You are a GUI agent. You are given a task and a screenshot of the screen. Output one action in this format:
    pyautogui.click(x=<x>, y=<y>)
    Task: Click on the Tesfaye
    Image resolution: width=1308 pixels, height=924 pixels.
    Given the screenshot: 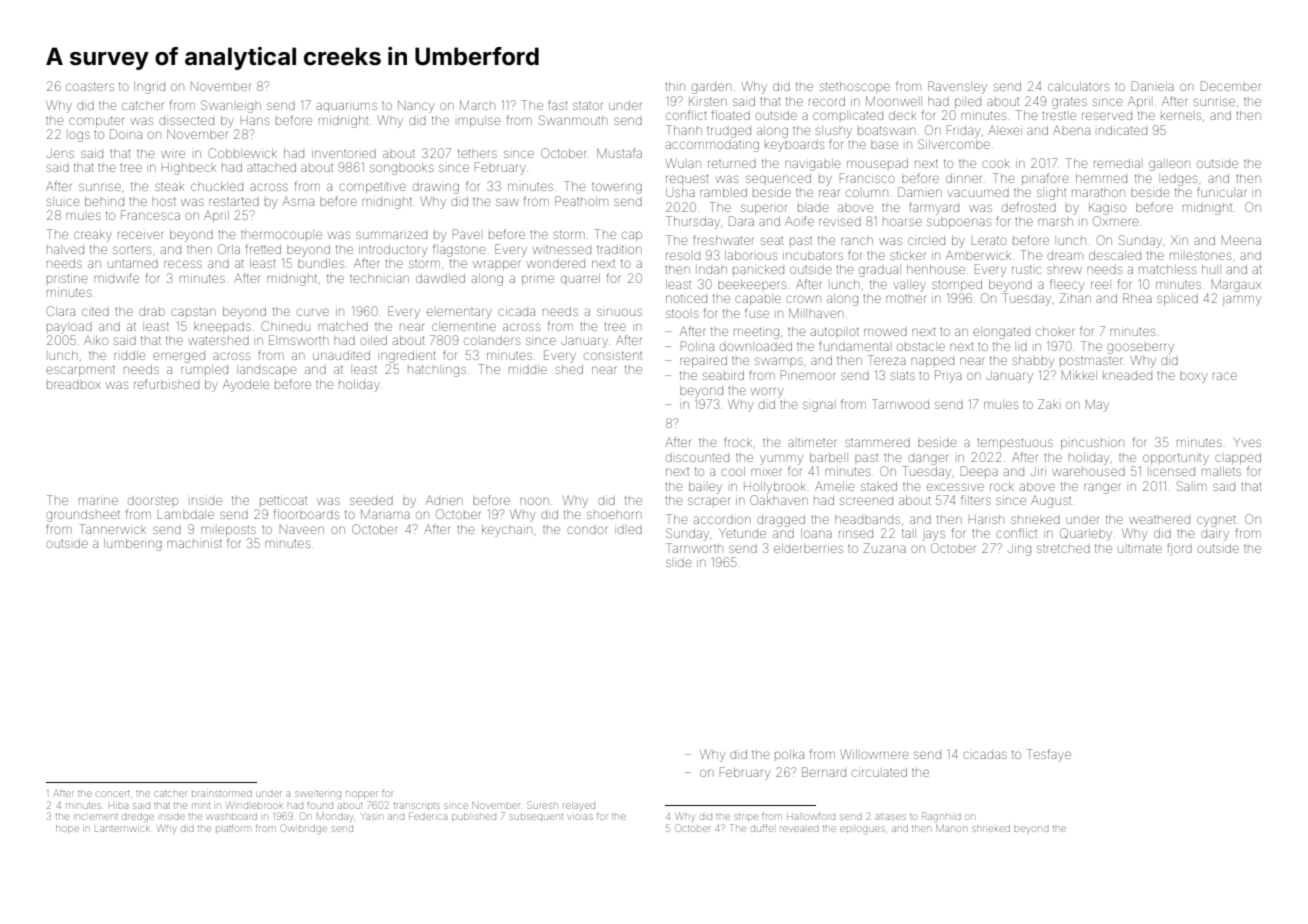 What is the action you would take?
    pyautogui.click(x=1049, y=755)
